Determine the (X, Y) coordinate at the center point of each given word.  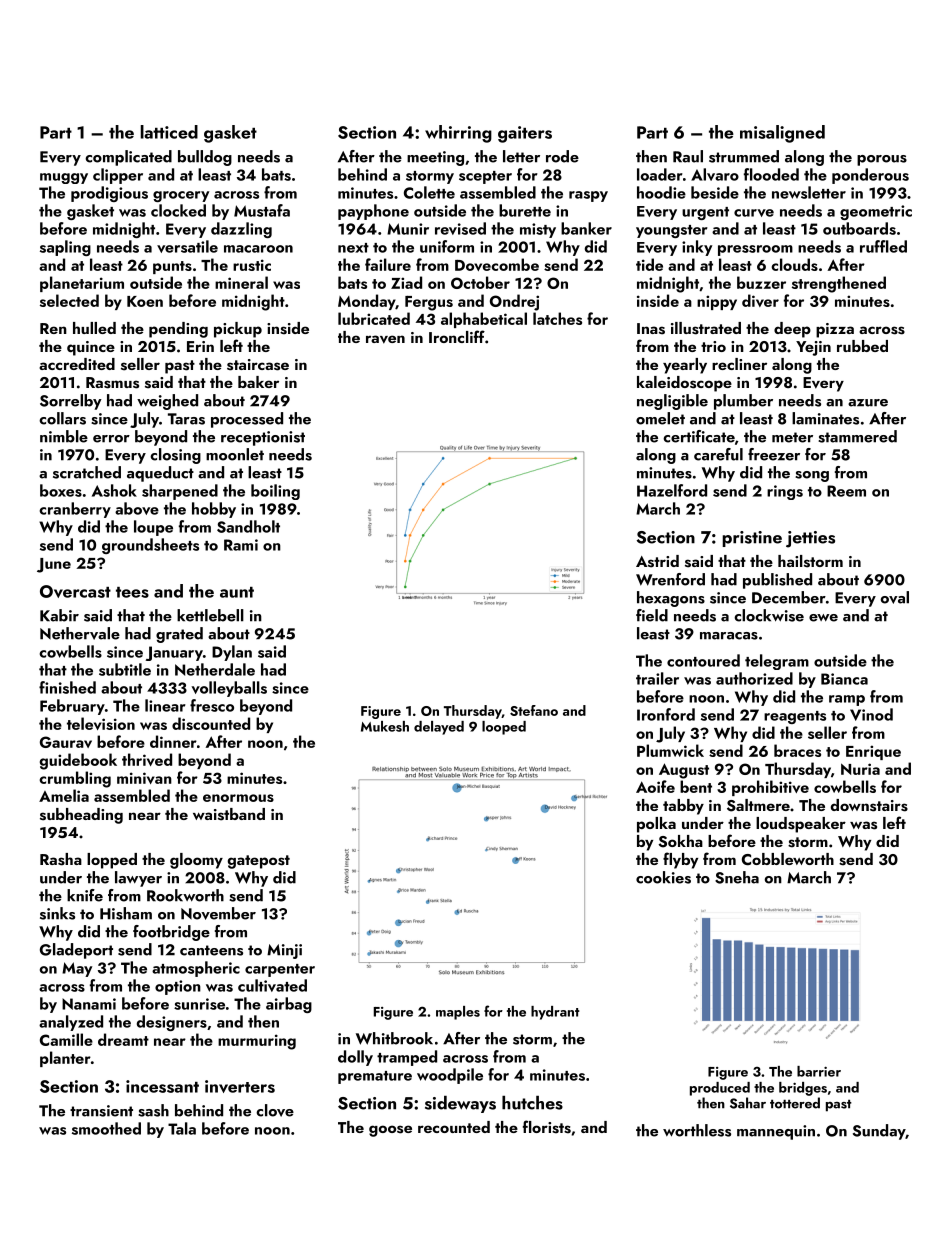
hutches (532, 1103)
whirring (458, 134)
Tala (182, 1128)
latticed (169, 132)
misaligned (782, 134)
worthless (697, 1130)
